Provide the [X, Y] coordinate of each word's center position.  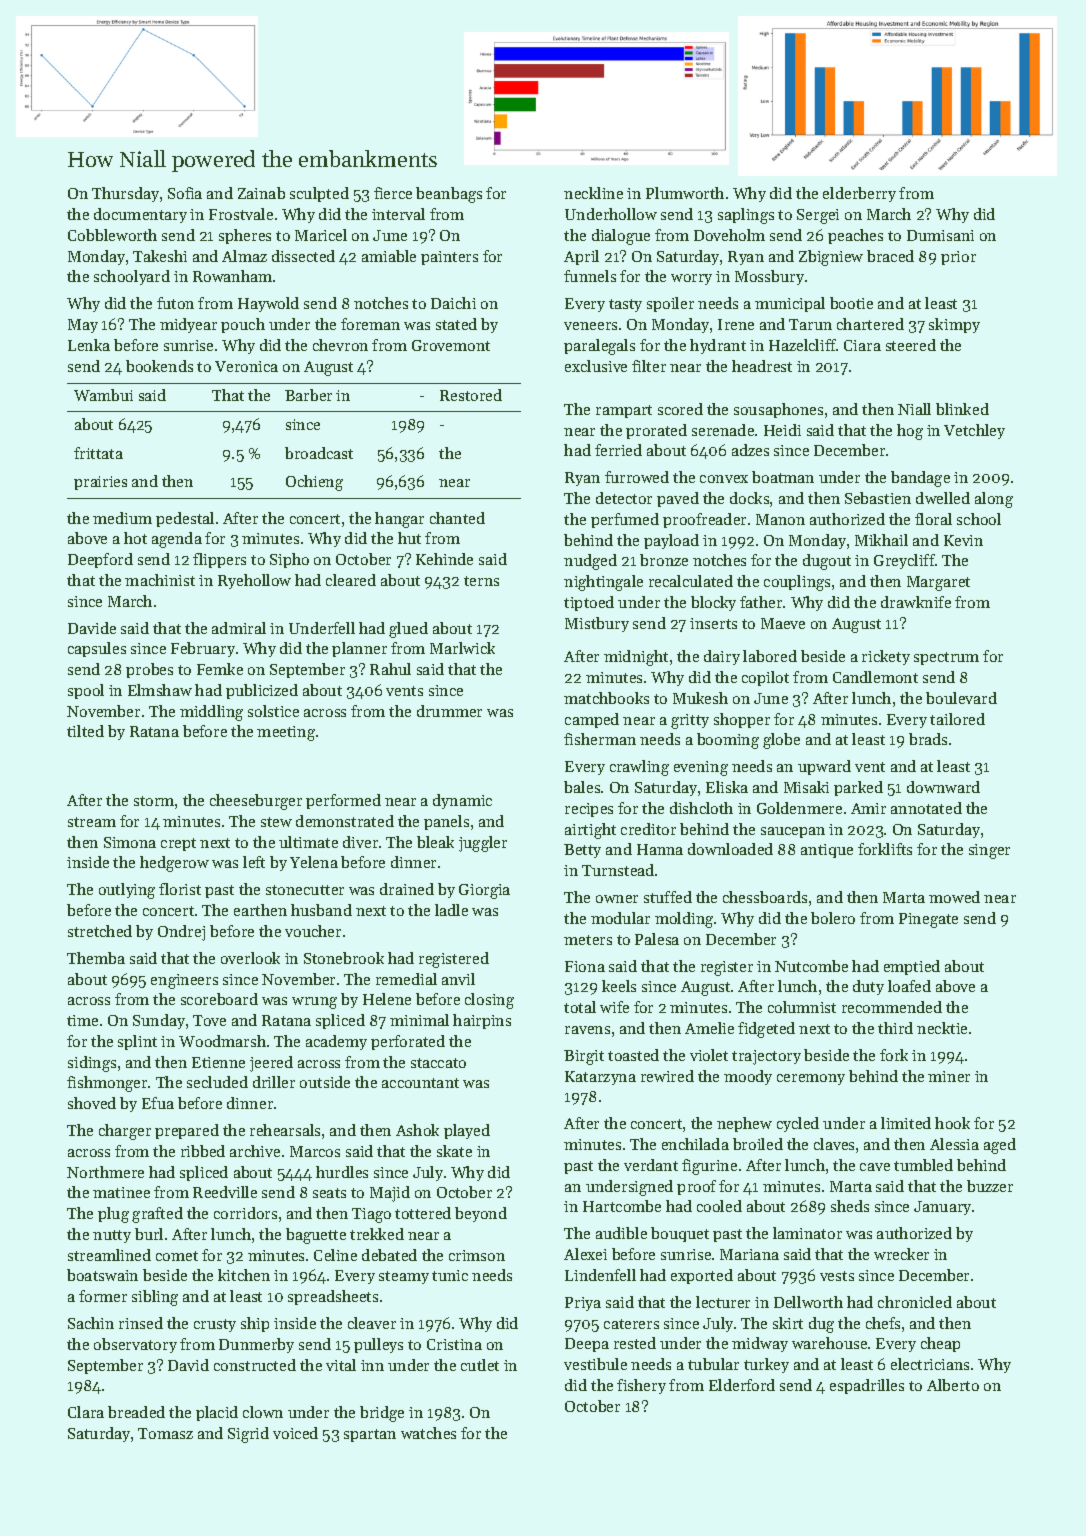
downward [943, 787]
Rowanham [232, 276]
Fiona [585, 966]
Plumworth [685, 193]
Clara [86, 1412]
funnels [590, 276]
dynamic [462, 801]
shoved [92, 1103]
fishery [641, 1386]
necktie [942, 1028]
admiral [239, 628]
